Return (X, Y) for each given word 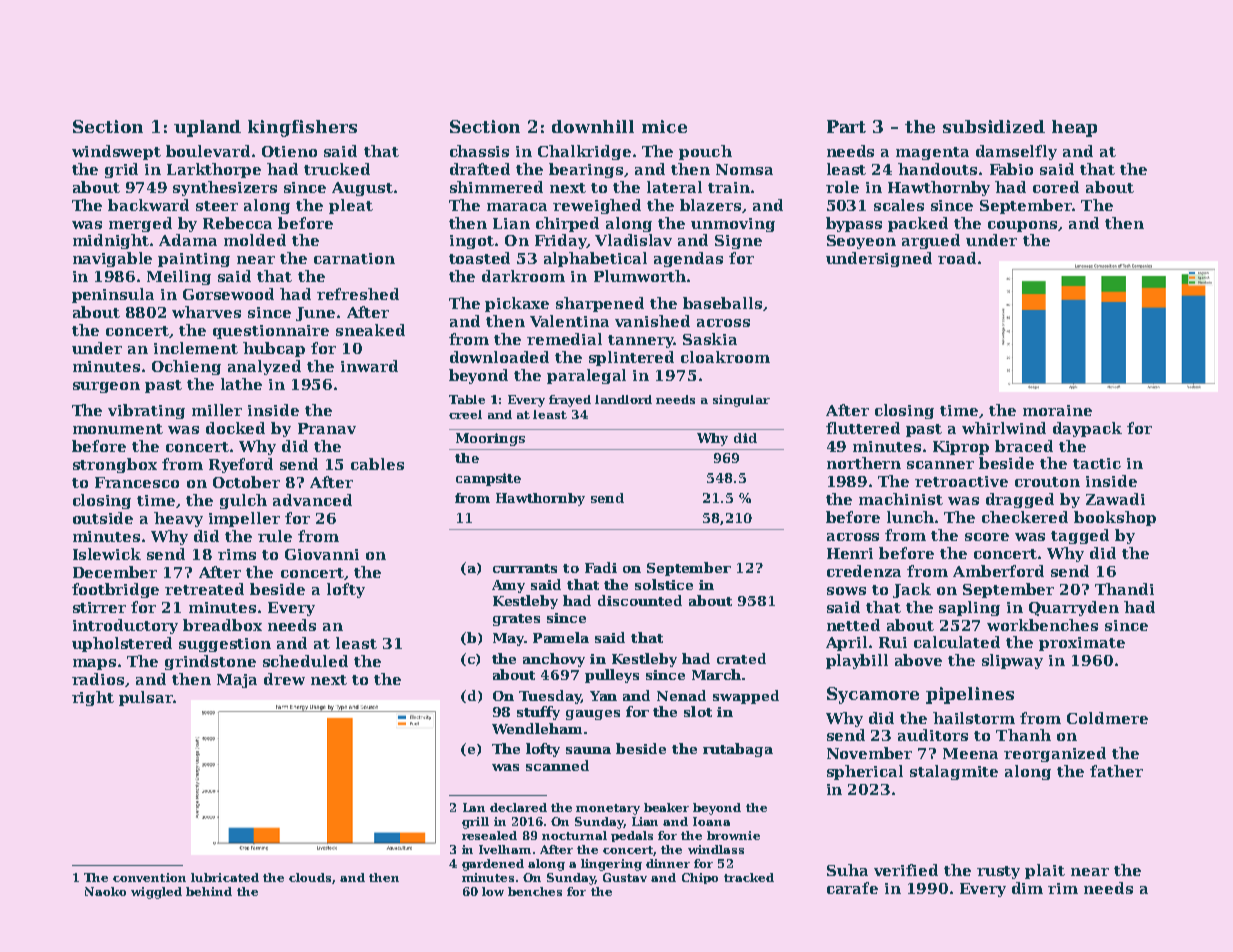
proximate (1082, 644)
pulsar (146, 698)
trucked (337, 169)
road (957, 258)
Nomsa (744, 169)
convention (149, 877)
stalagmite (954, 772)
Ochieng (186, 367)
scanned (557, 765)
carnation (354, 258)
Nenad (681, 695)
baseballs (722, 303)
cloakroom (725, 357)
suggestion (225, 645)
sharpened (600, 304)
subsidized (994, 126)
